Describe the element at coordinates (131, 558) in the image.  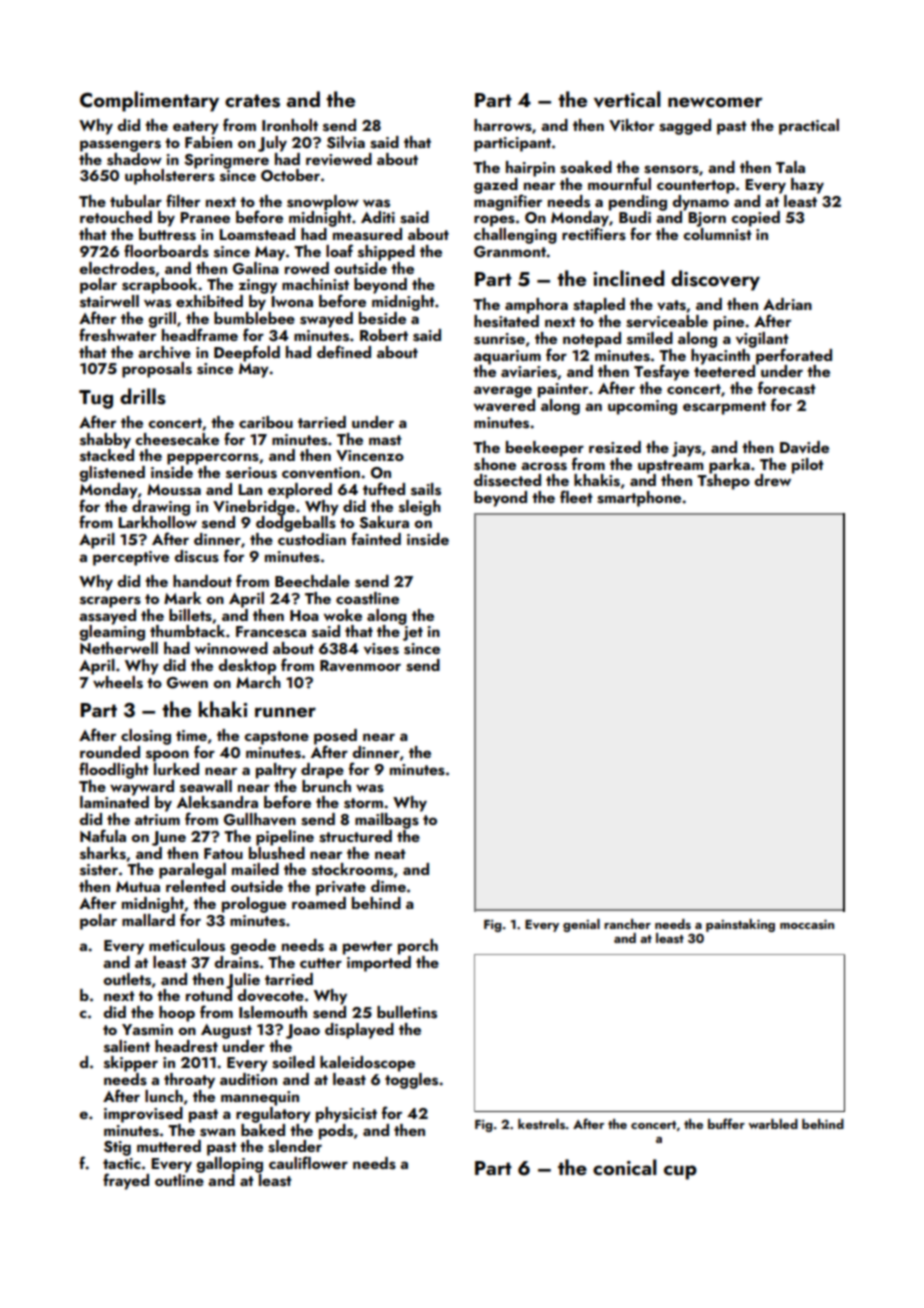
I see `perceptive` at that location.
